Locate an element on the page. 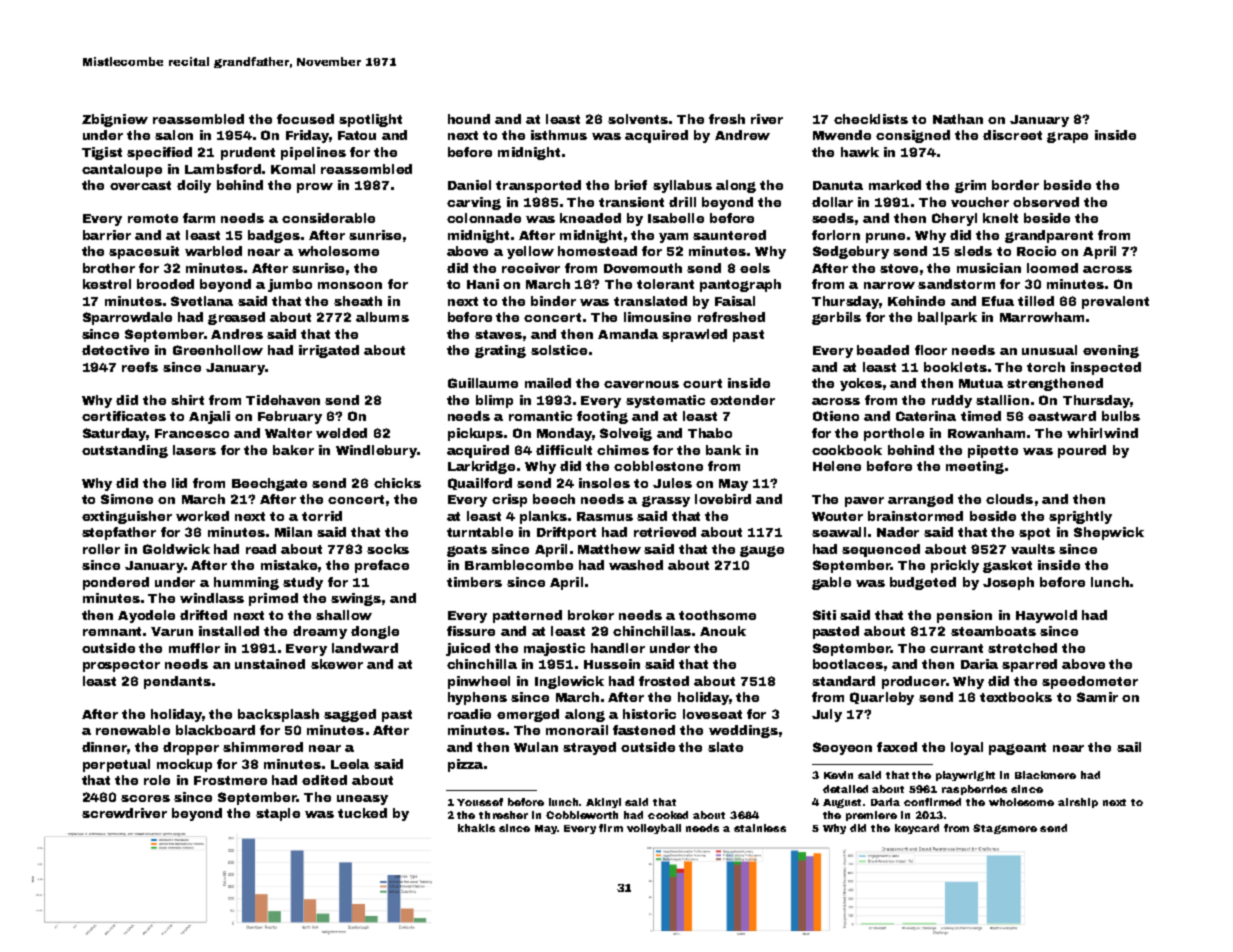  checklists is located at coordinates (871, 119).
